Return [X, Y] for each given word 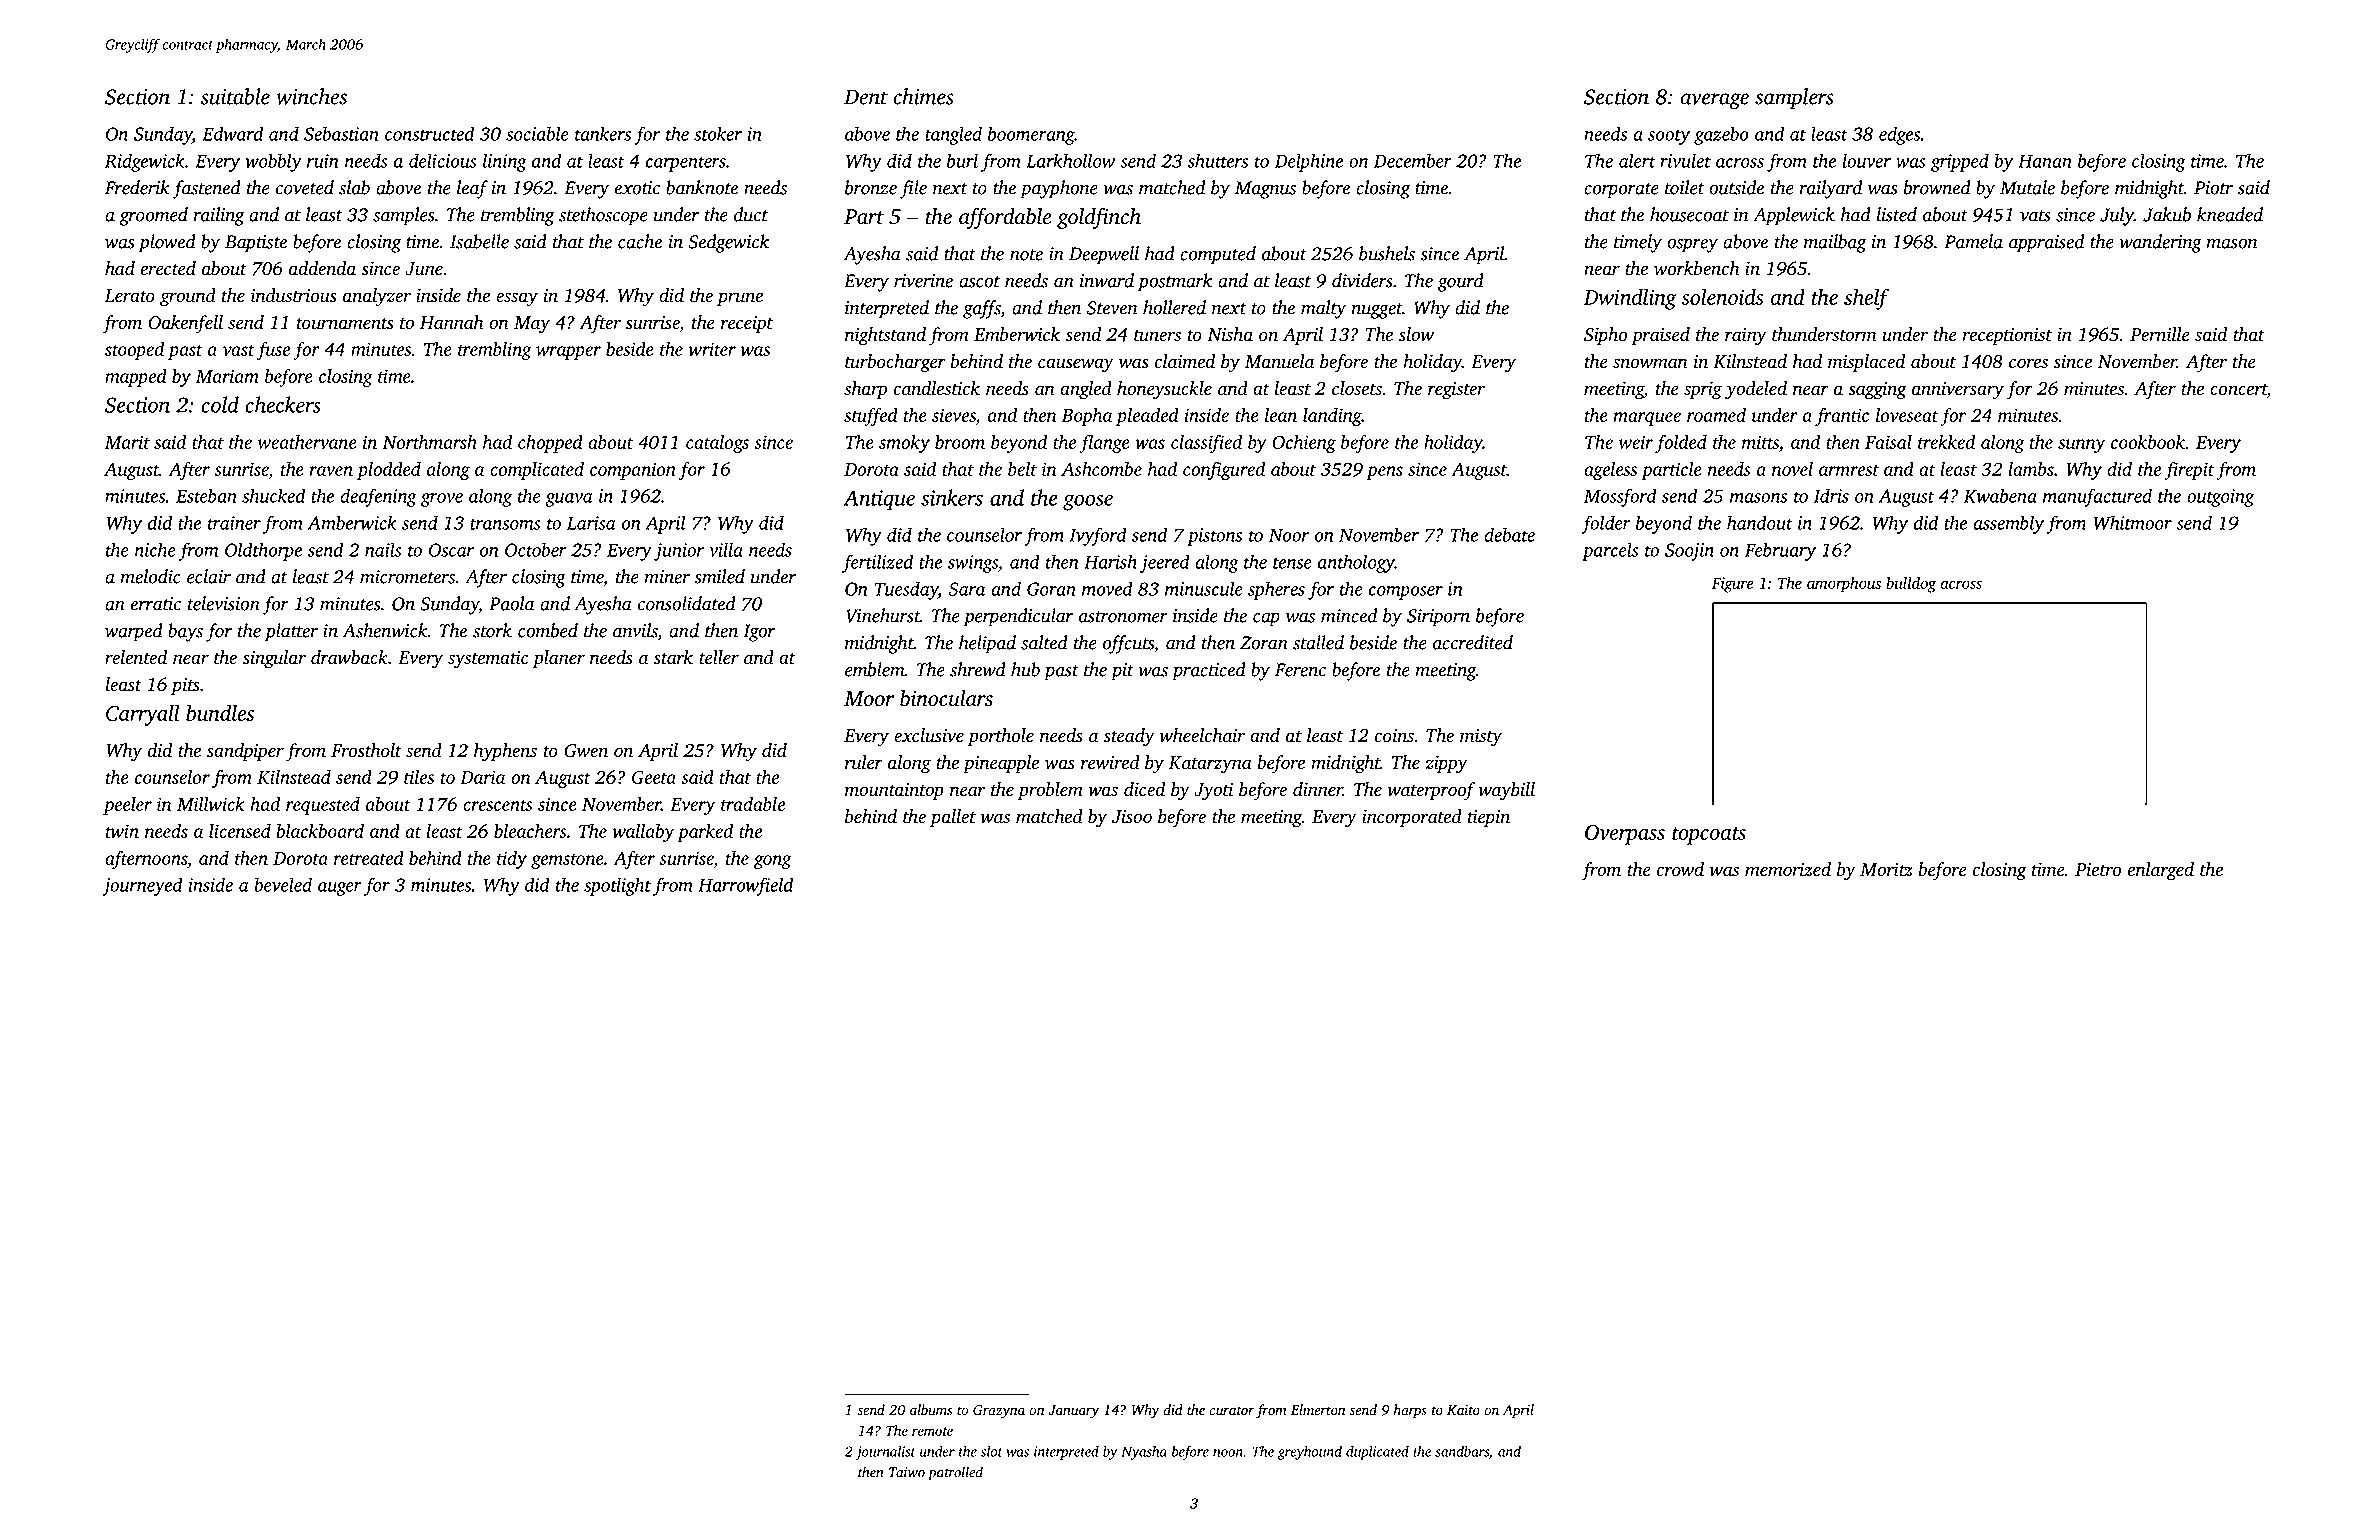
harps [1410, 1411]
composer [1406, 593]
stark [673, 657]
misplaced [1866, 363]
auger [340, 889]
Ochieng [1304, 444]
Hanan [2045, 161]
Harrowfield [745, 886]
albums [931, 1410]
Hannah [451, 322]
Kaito [1463, 1410]
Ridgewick [145, 162]
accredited [1473, 642]
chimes [923, 96]
